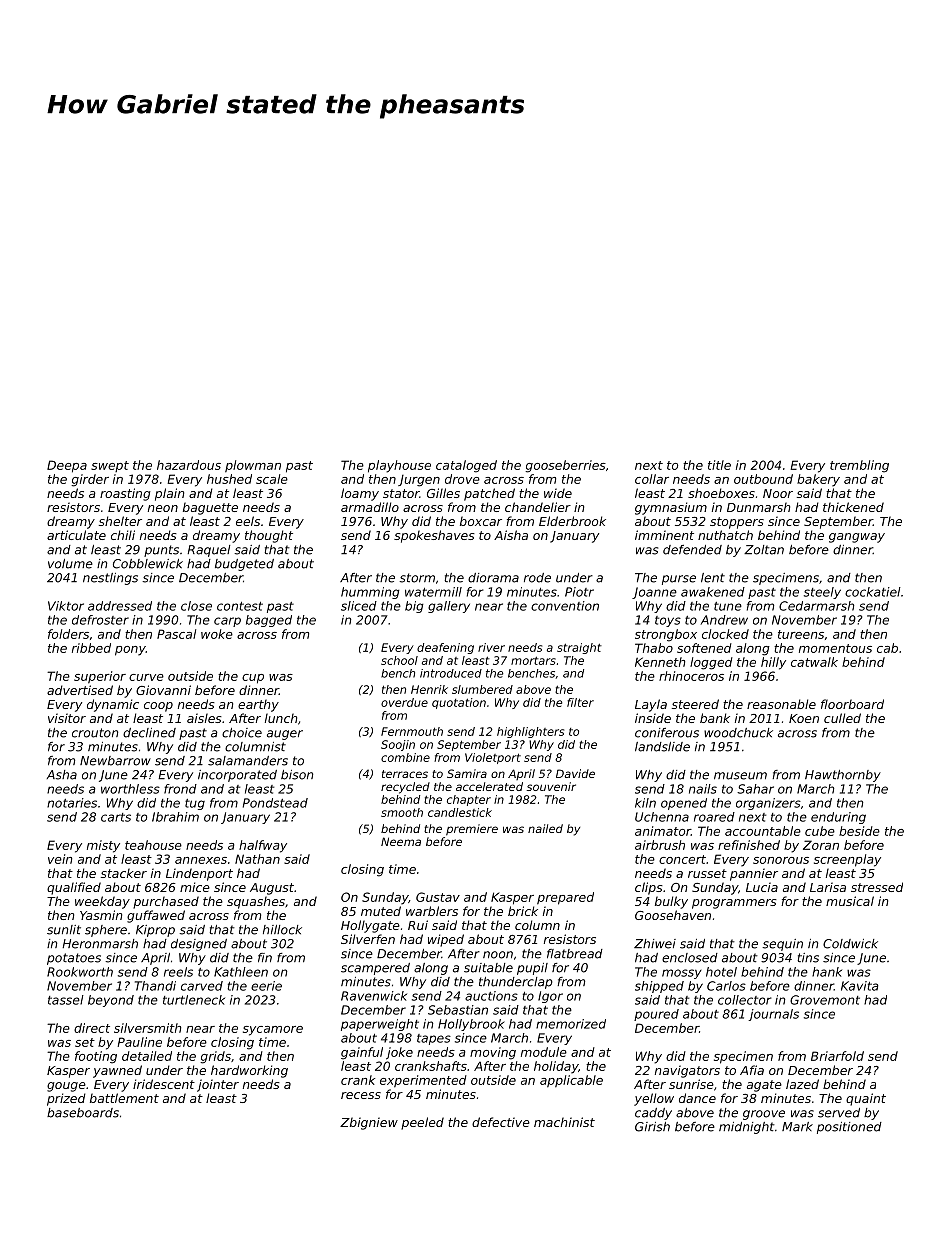 Image resolution: width=952 pixels, height=1233 pixels. What do you see at coordinates (124, 873) in the screenshot?
I see `stacker` at bounding box center [124, 873].
